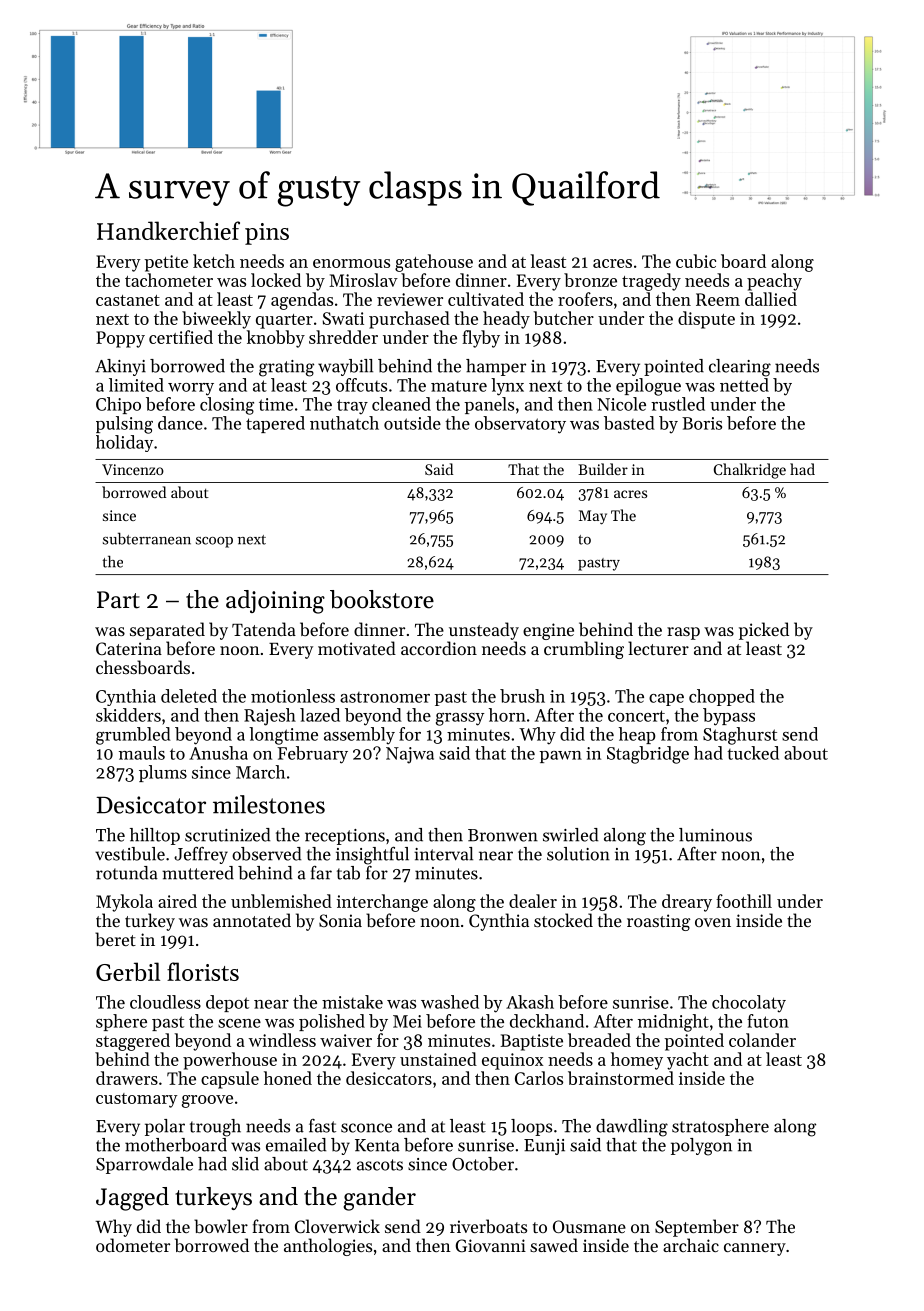  Describe the element at coordinates (133, 1042) in the screenshot. I see `staggered` at that location.
